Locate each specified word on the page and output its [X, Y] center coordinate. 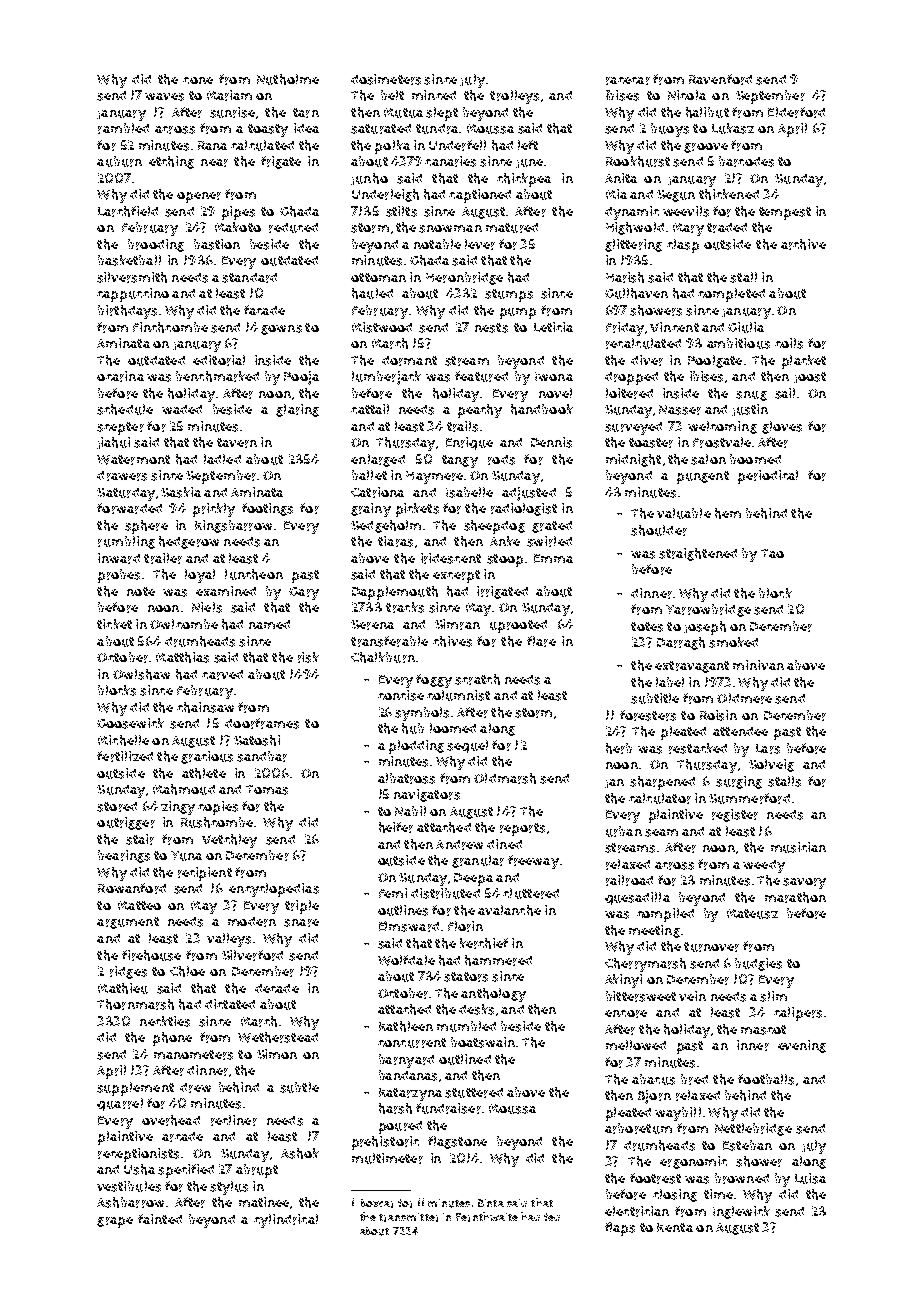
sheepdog [494, 527]
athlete [204, 773]
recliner [234, 1120]
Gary [304, 593]
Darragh [681, 643]
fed [552, 1217]
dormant [409, 361]
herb [619, 748]
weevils [686, 211]
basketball [129, 260]
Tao [772, 553]
